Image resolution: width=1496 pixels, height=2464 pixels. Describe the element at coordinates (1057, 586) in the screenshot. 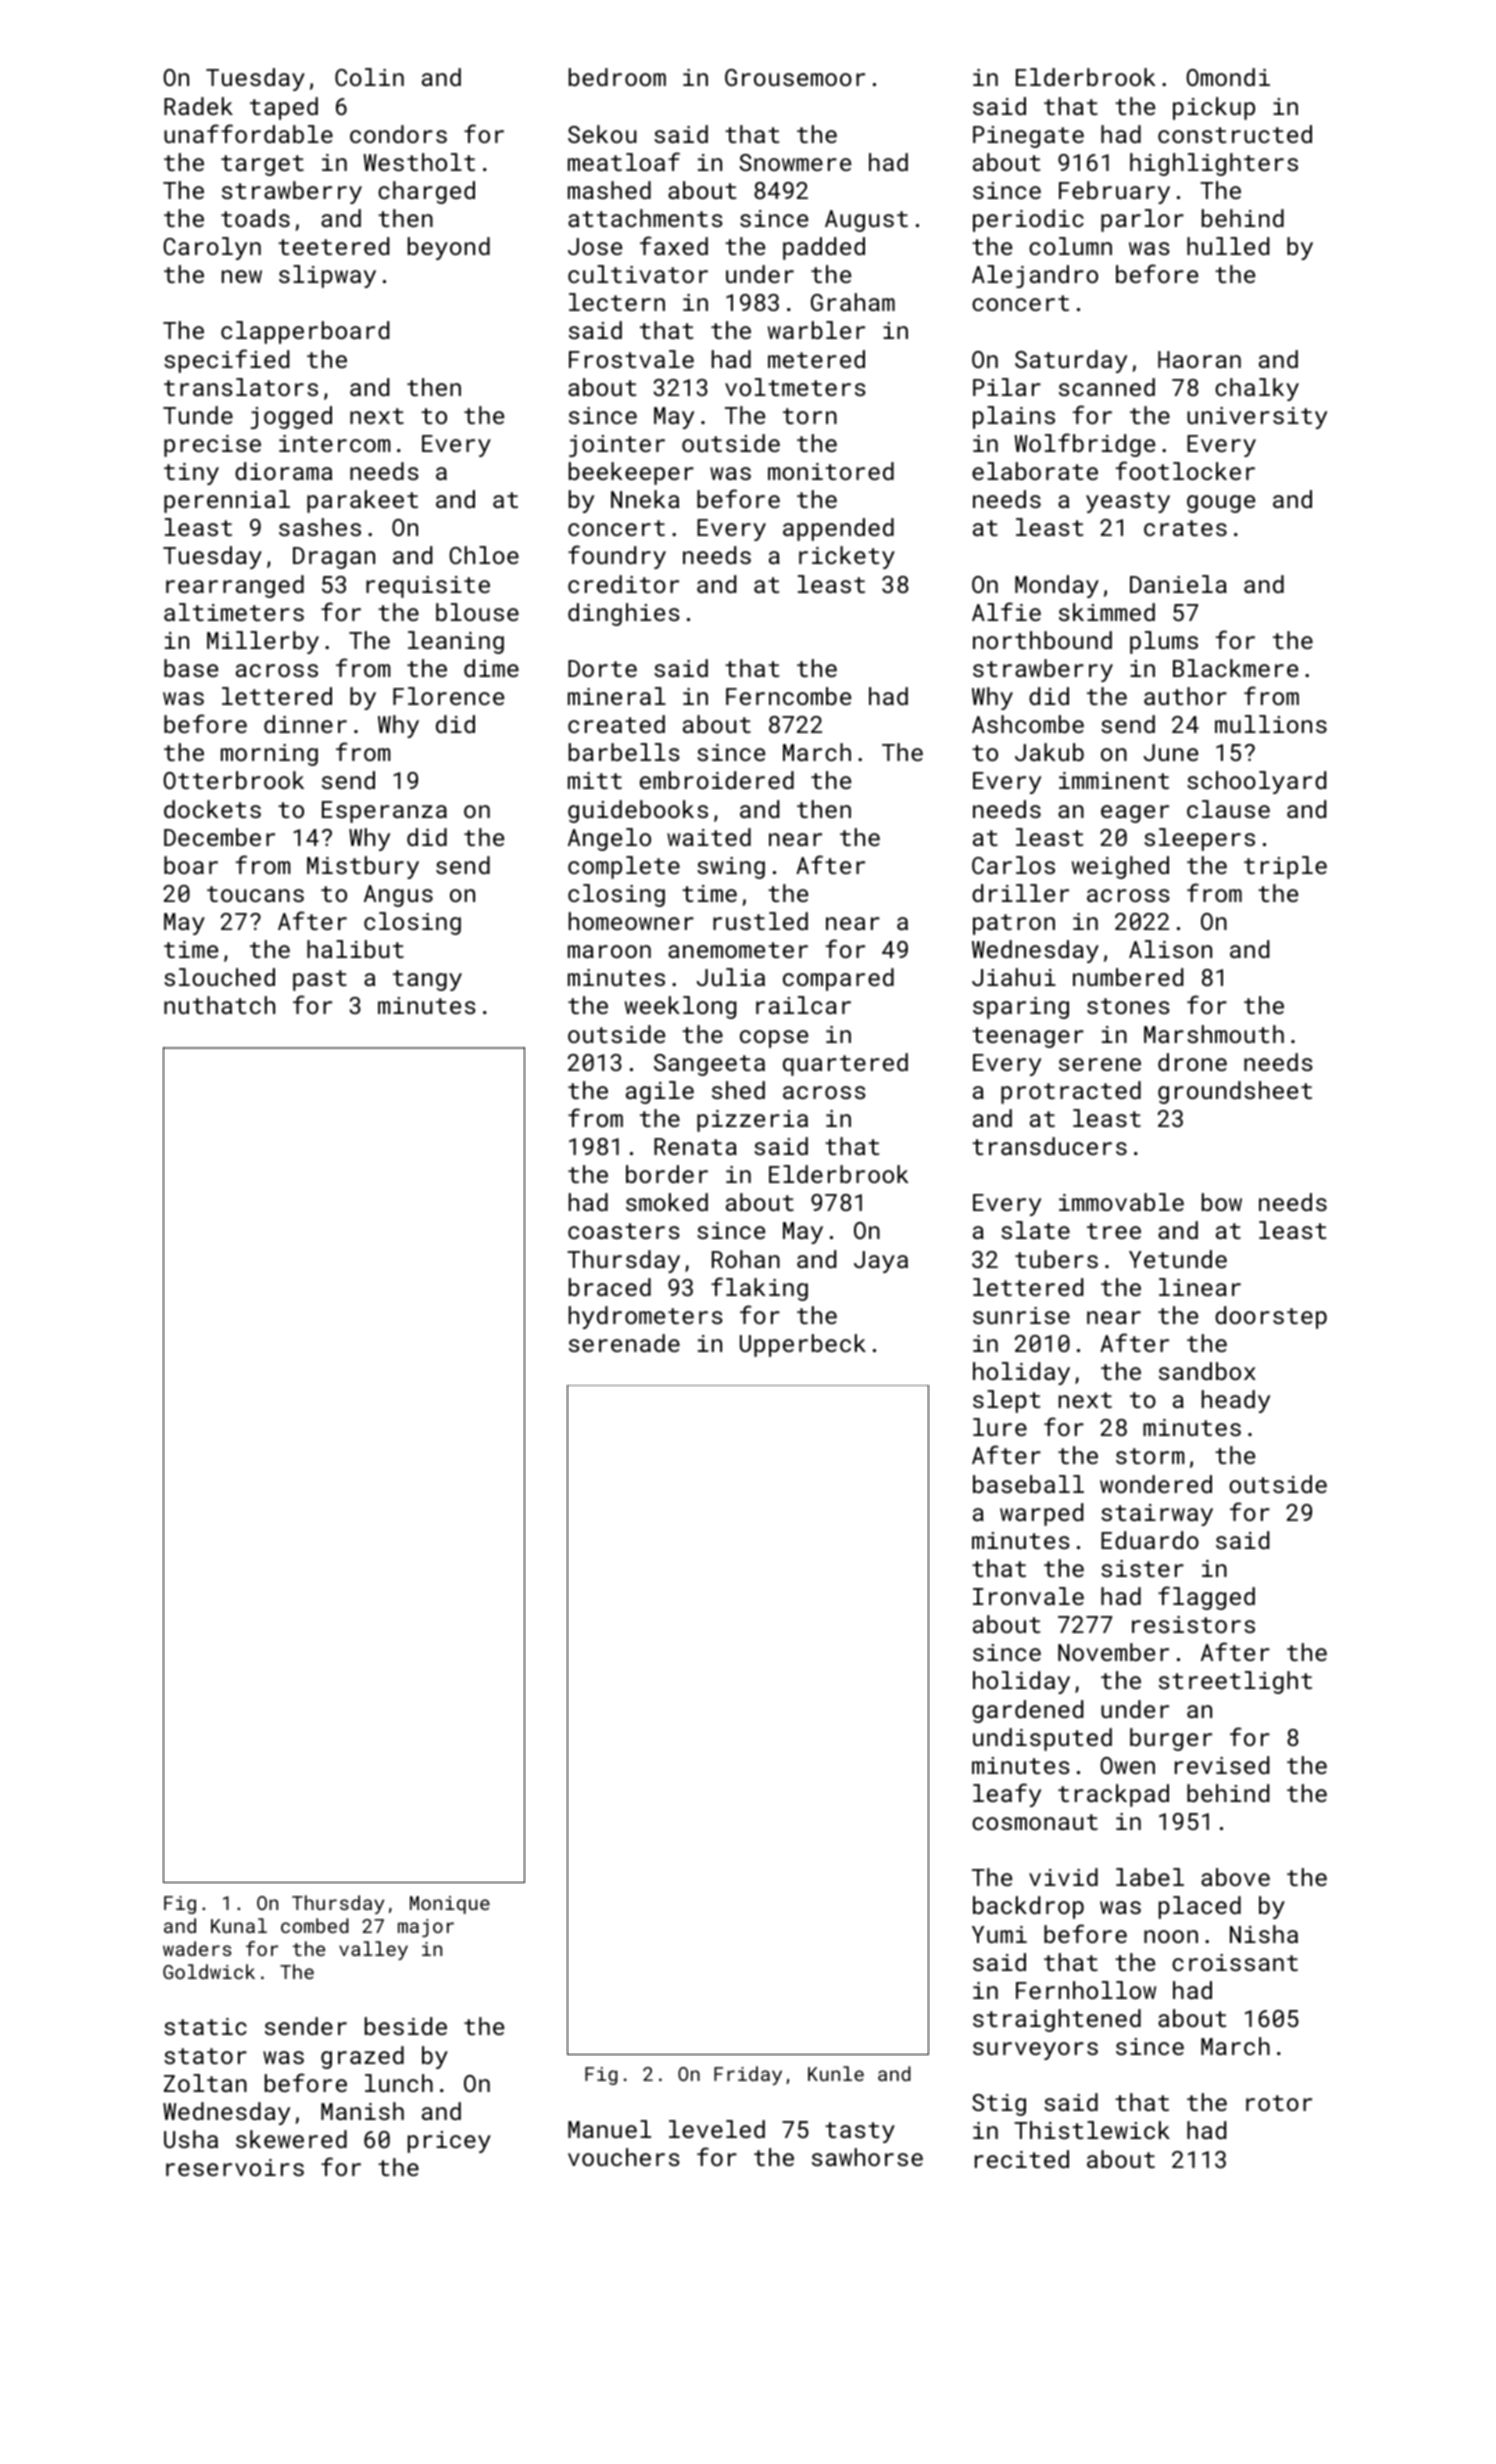

I see `Monday` at that location.
